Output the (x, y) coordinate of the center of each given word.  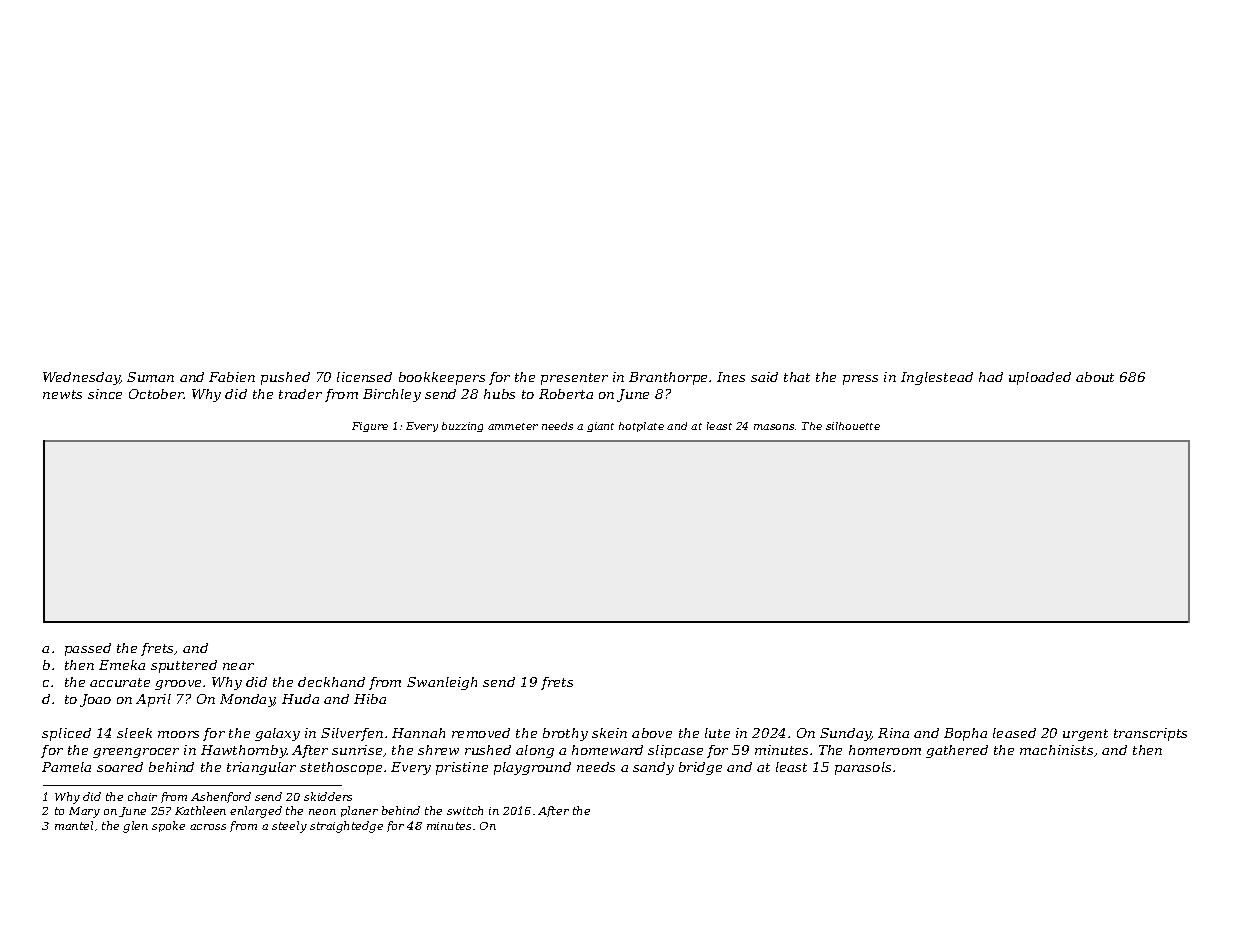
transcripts (1150, 734)
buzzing (462, 427)
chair (142, 796)
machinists (1056, 750)
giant (600, 427)
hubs (499, 394)
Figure (370, 427)
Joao (95, 700)
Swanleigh (442, 683)
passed (88, 649)
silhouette (853, 426)
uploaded (1040, 378)
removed (481, 733)
